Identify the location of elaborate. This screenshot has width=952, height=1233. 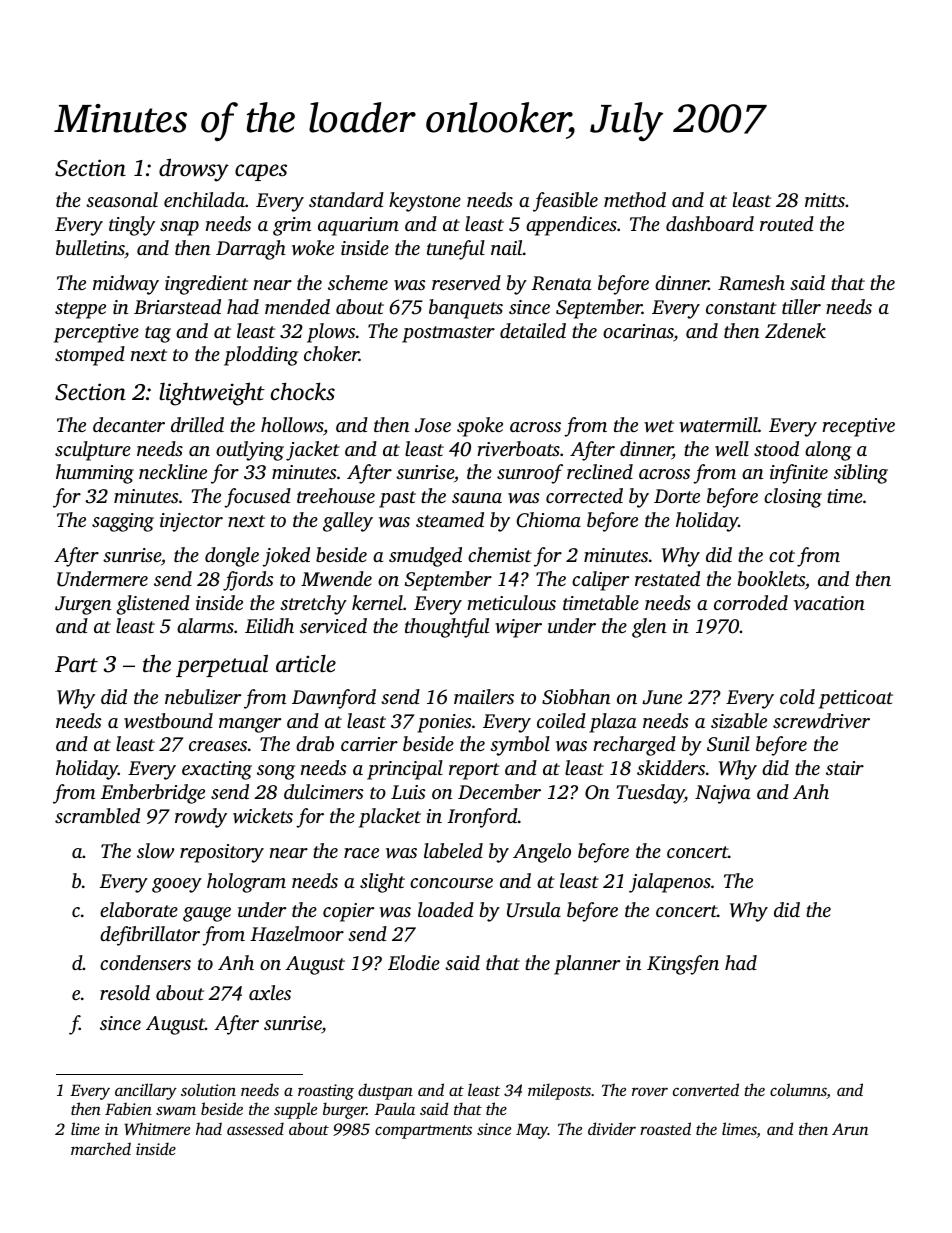
(139, 909).
